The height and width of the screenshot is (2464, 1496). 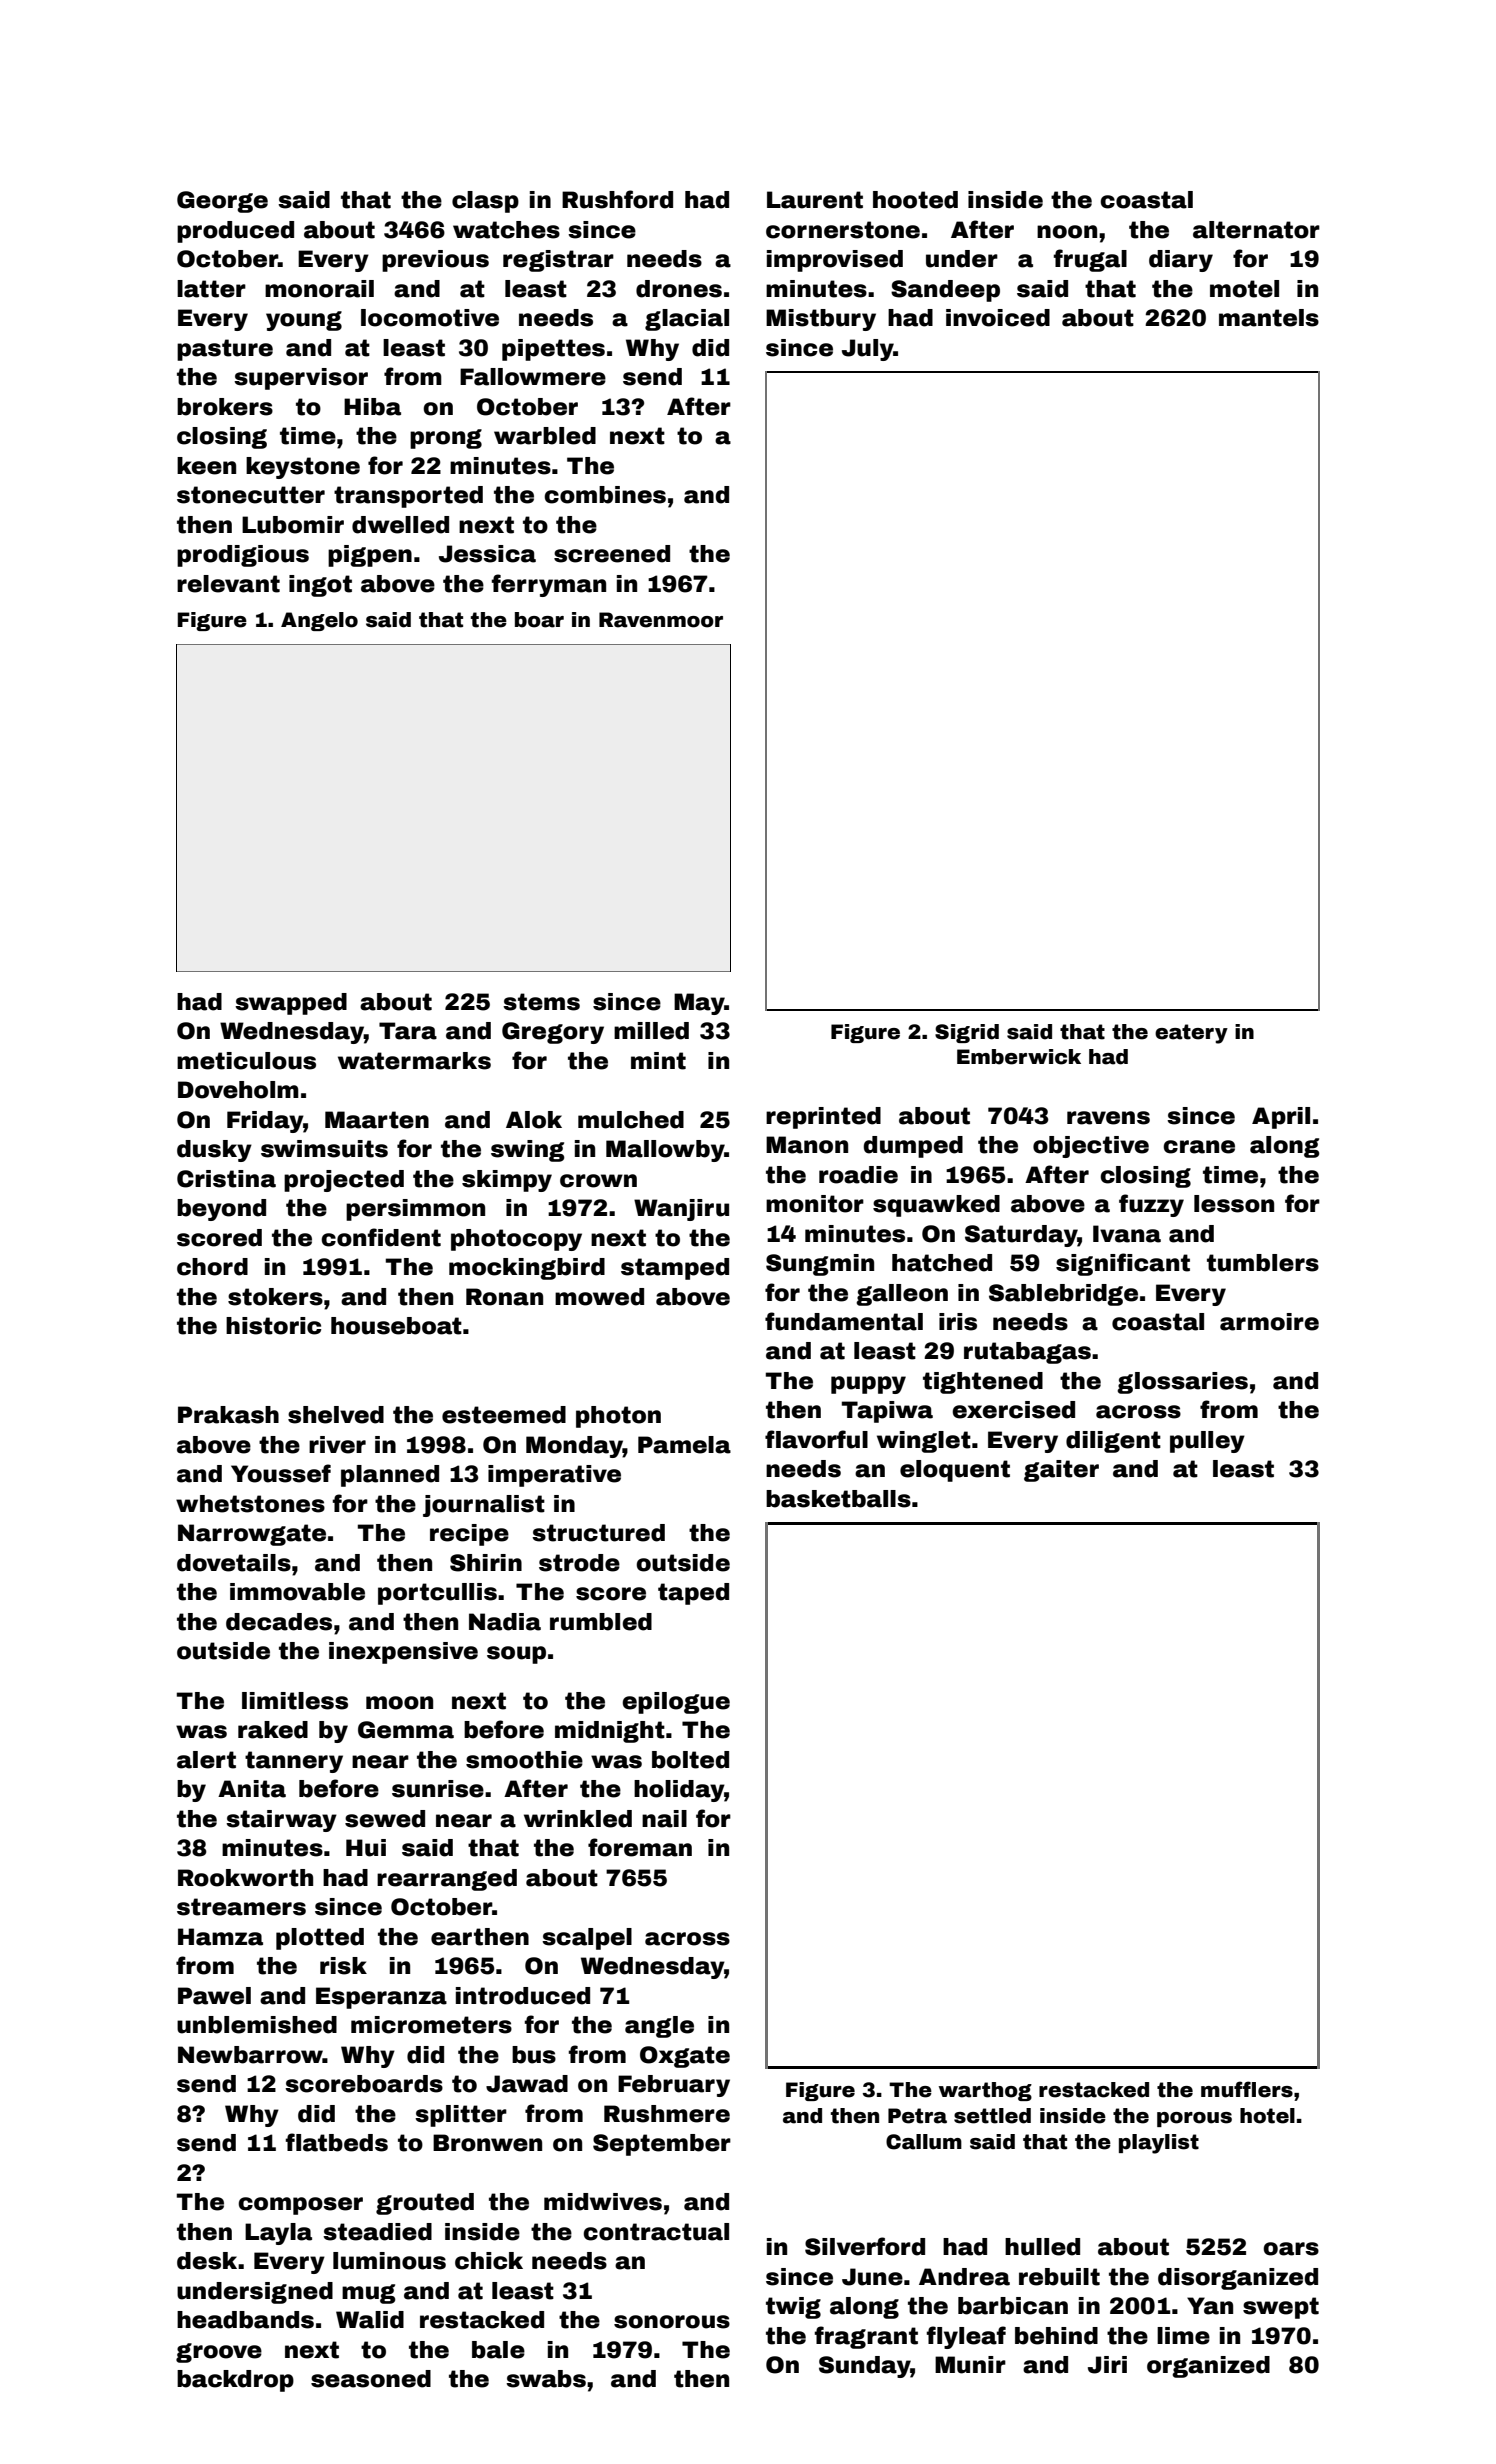 What do you see at coordinates (865, 2367) in the screenshot?
I see `Sunday` at bounding box center [865, 2367].
